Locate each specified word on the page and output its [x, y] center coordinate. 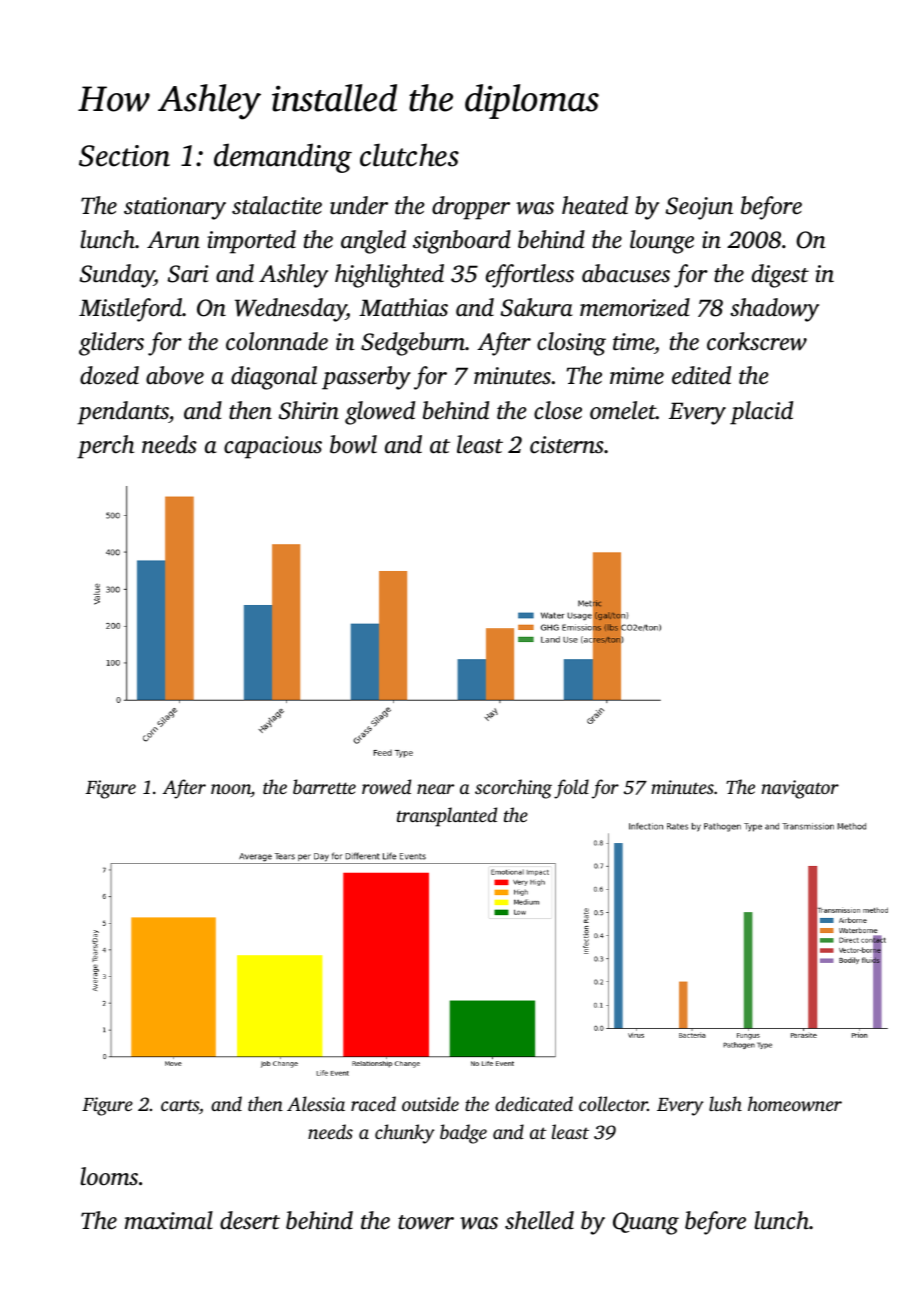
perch [105, 447]
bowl [353, 444]
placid [761, 413]
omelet [623, 410]
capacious [273, 447]
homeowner [795, 1104]
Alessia [316, 1103]
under [359, 205]
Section [124, 156]
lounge [662, 242]
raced [373, 1103]
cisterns [567, 445]
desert [250, 1220]
